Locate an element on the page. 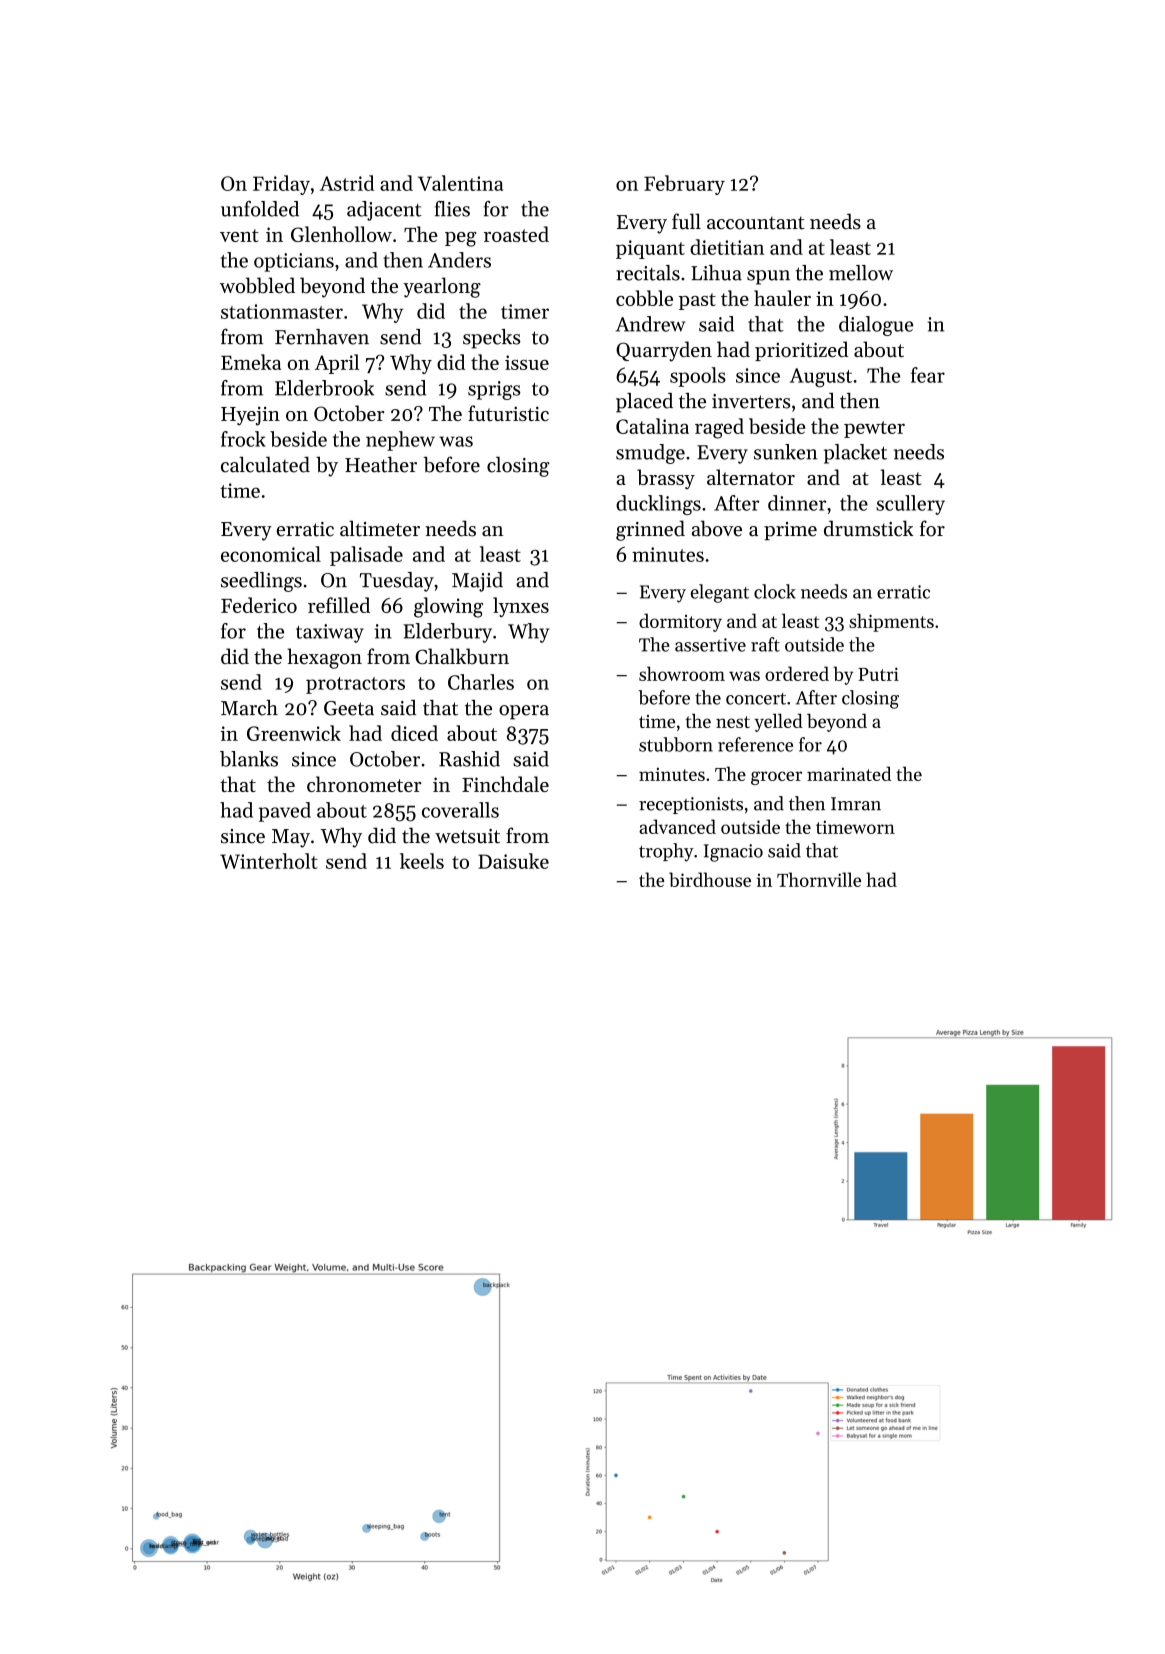 The height and width of the document is (1654, 1165). Valentina is located at coordinates (460, 183).
